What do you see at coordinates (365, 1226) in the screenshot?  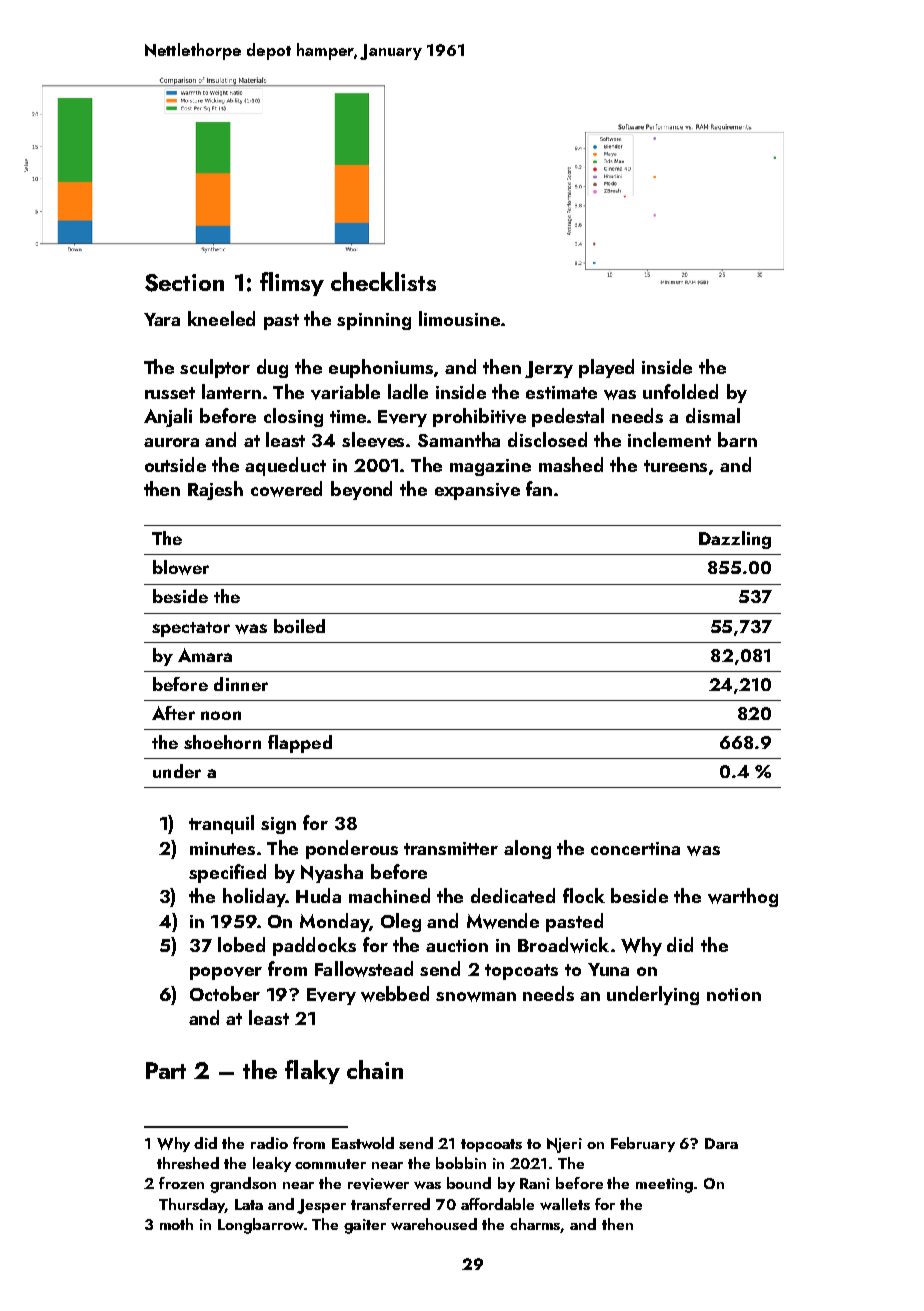 I see `gaiter` at bounding box center [365, 1226].
